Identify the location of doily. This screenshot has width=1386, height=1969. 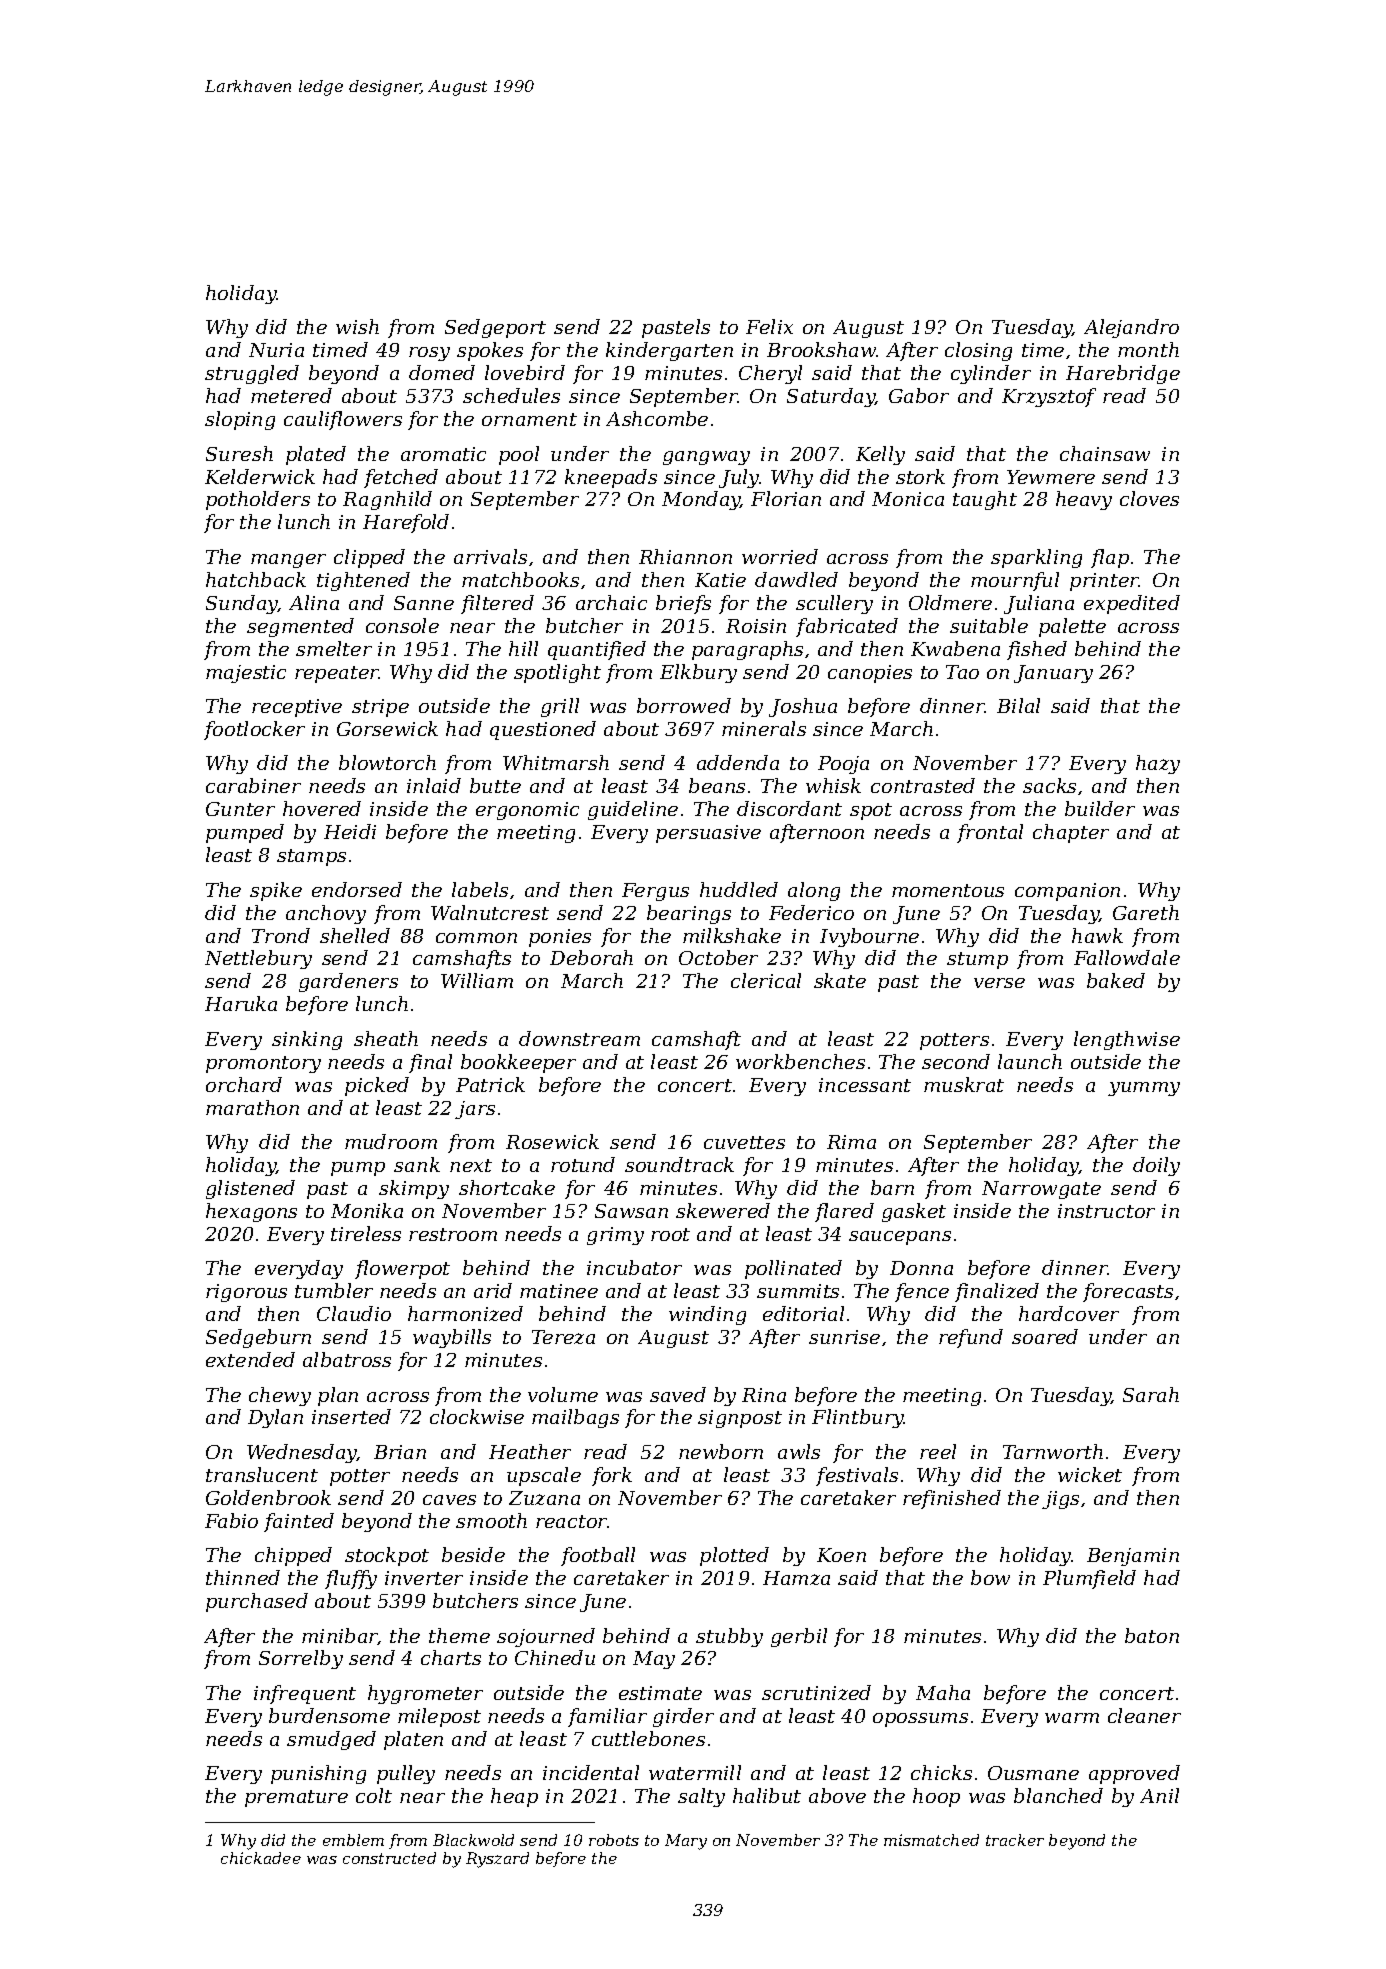
(1156, 1166).
